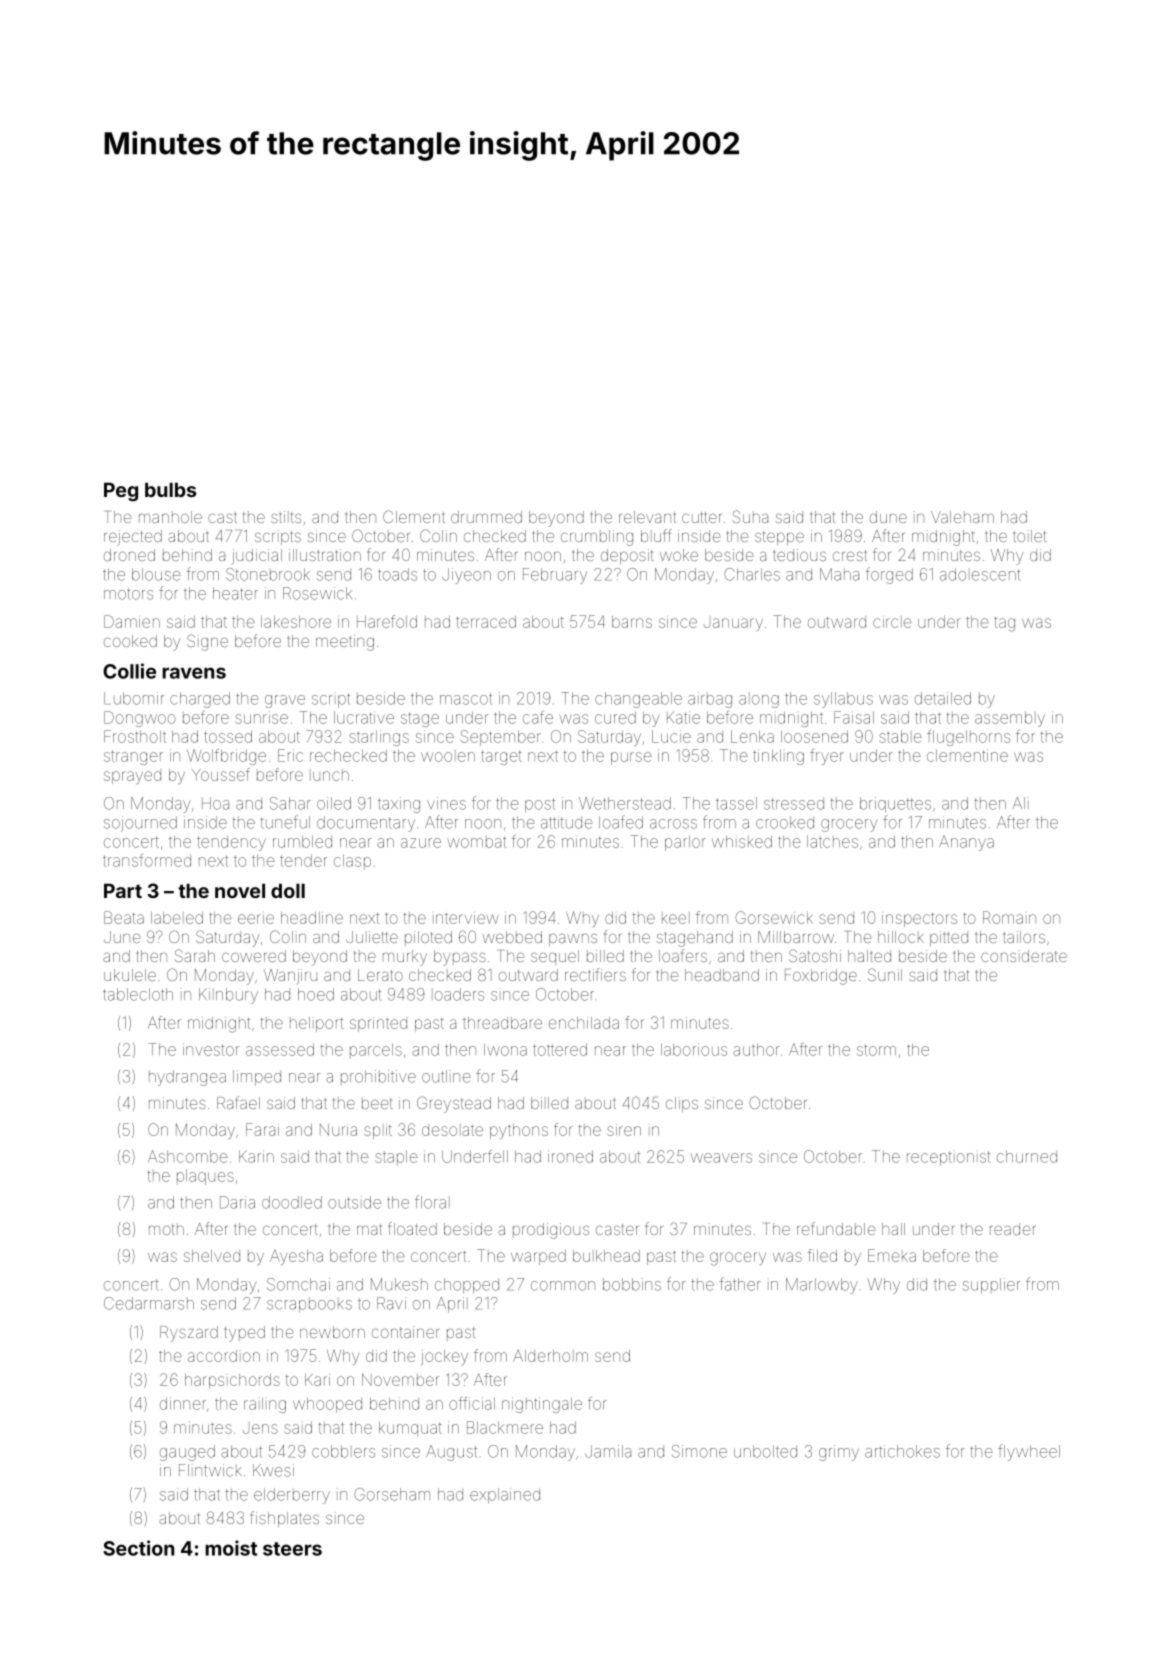 The height and width of the page is (1658, 1172). I want to click on sprayed, so click(132, 776).
